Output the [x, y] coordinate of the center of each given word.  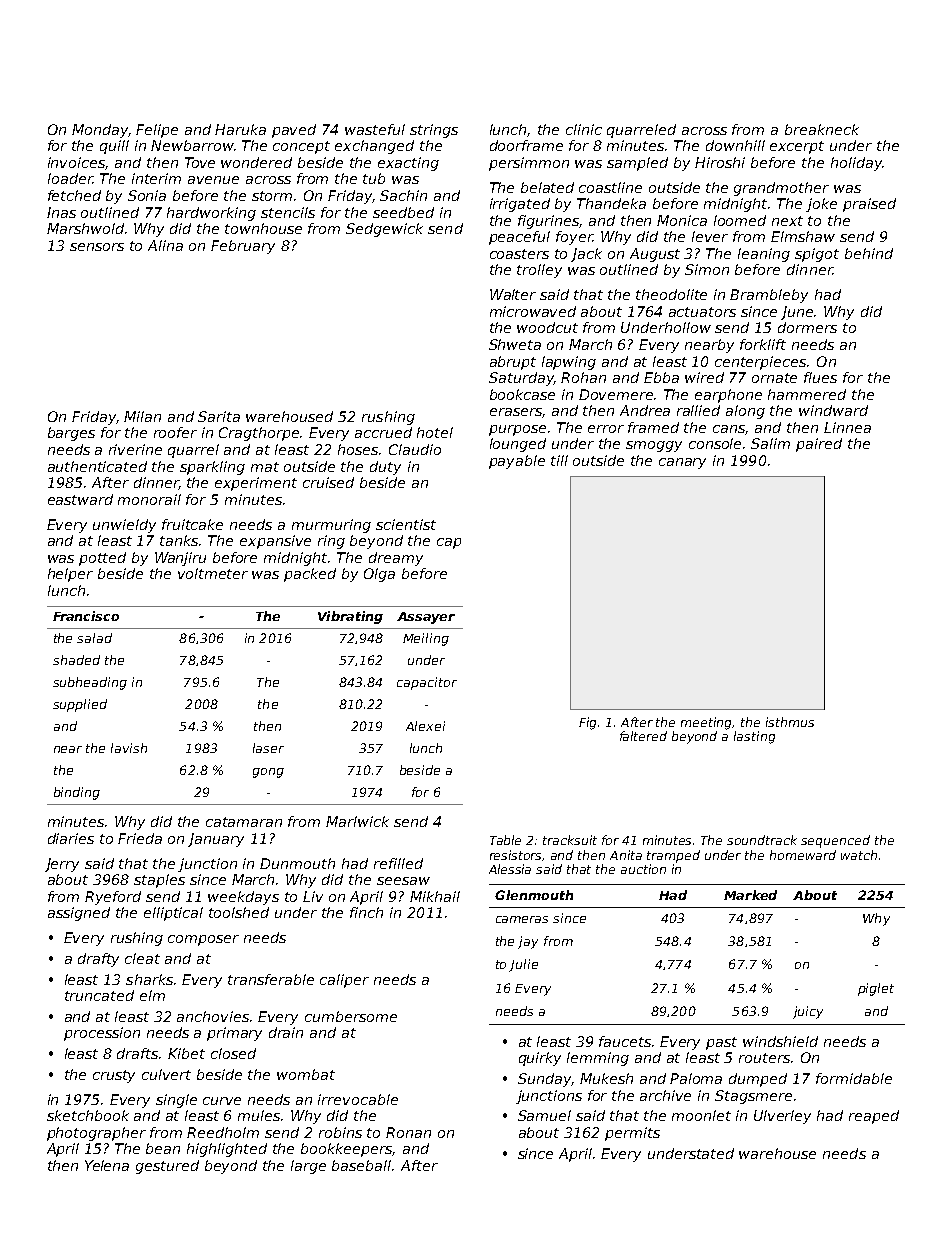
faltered [643, 736]
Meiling [426, 639]
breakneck [822, 129]
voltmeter [213, 573]
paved [294, 131]
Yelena [107, 1165]
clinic [584, 129]
